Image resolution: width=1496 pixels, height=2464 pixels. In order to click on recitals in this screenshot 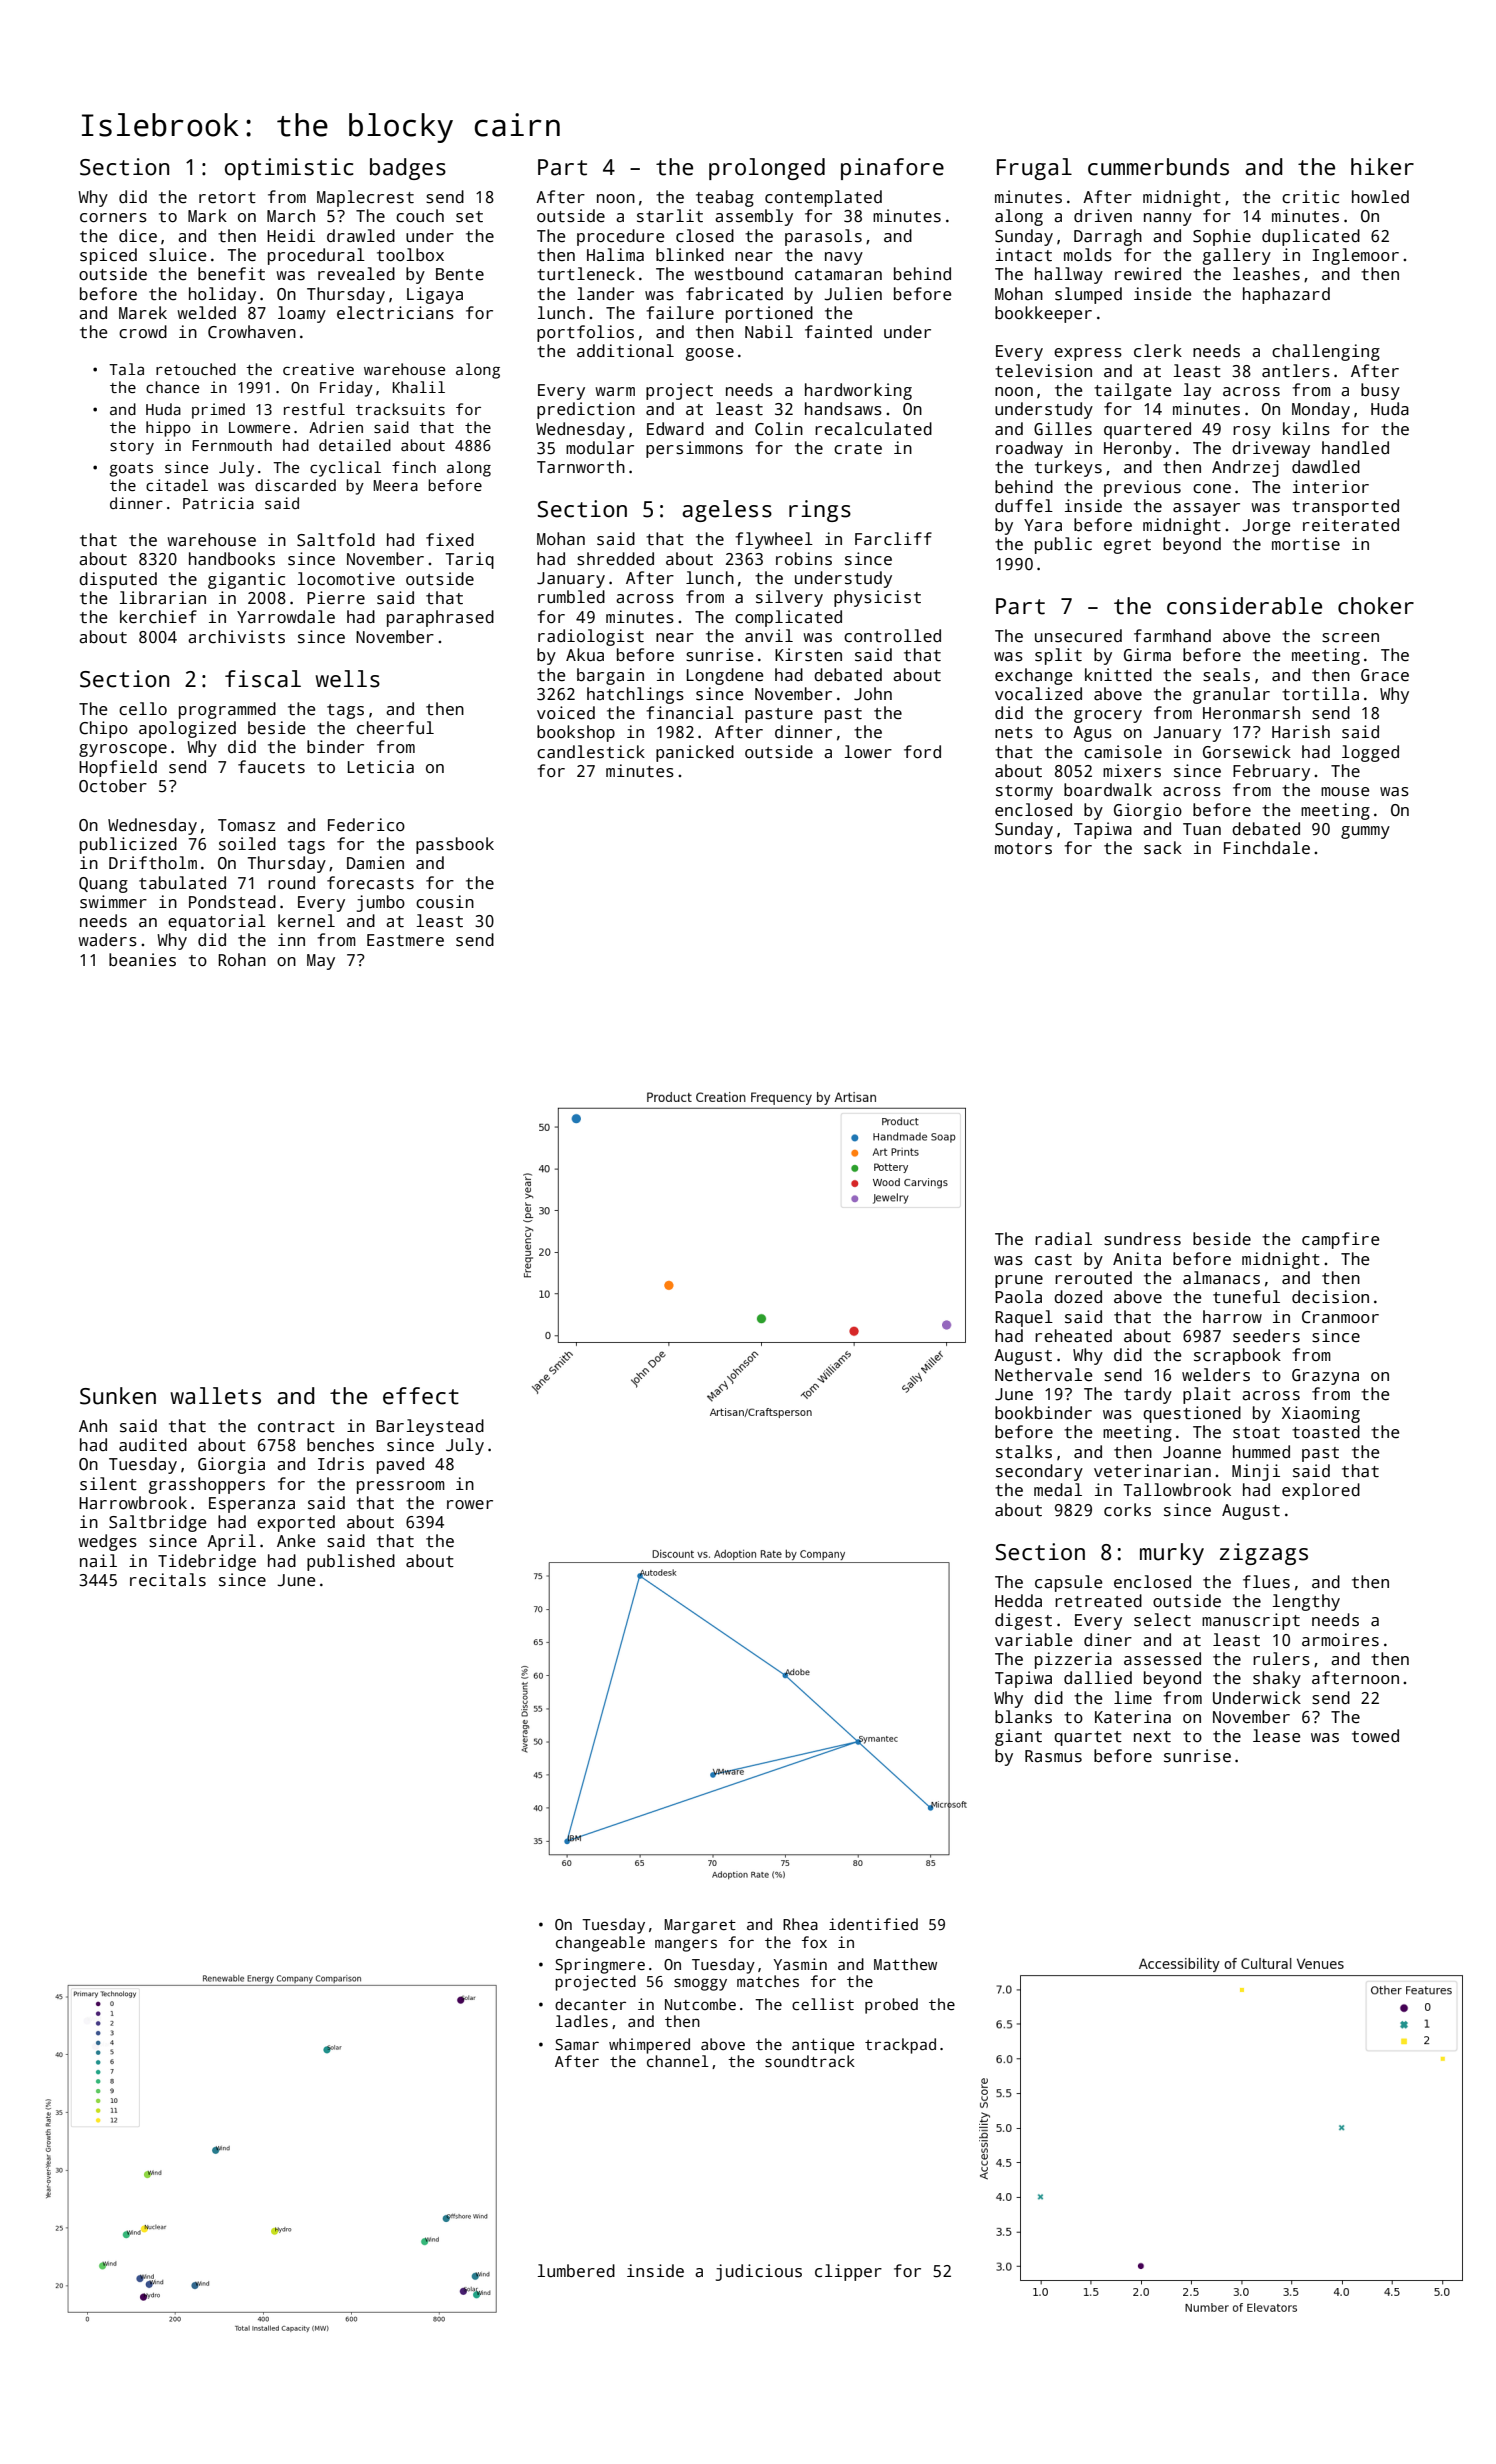, I will do `click(168, 1580)`.
